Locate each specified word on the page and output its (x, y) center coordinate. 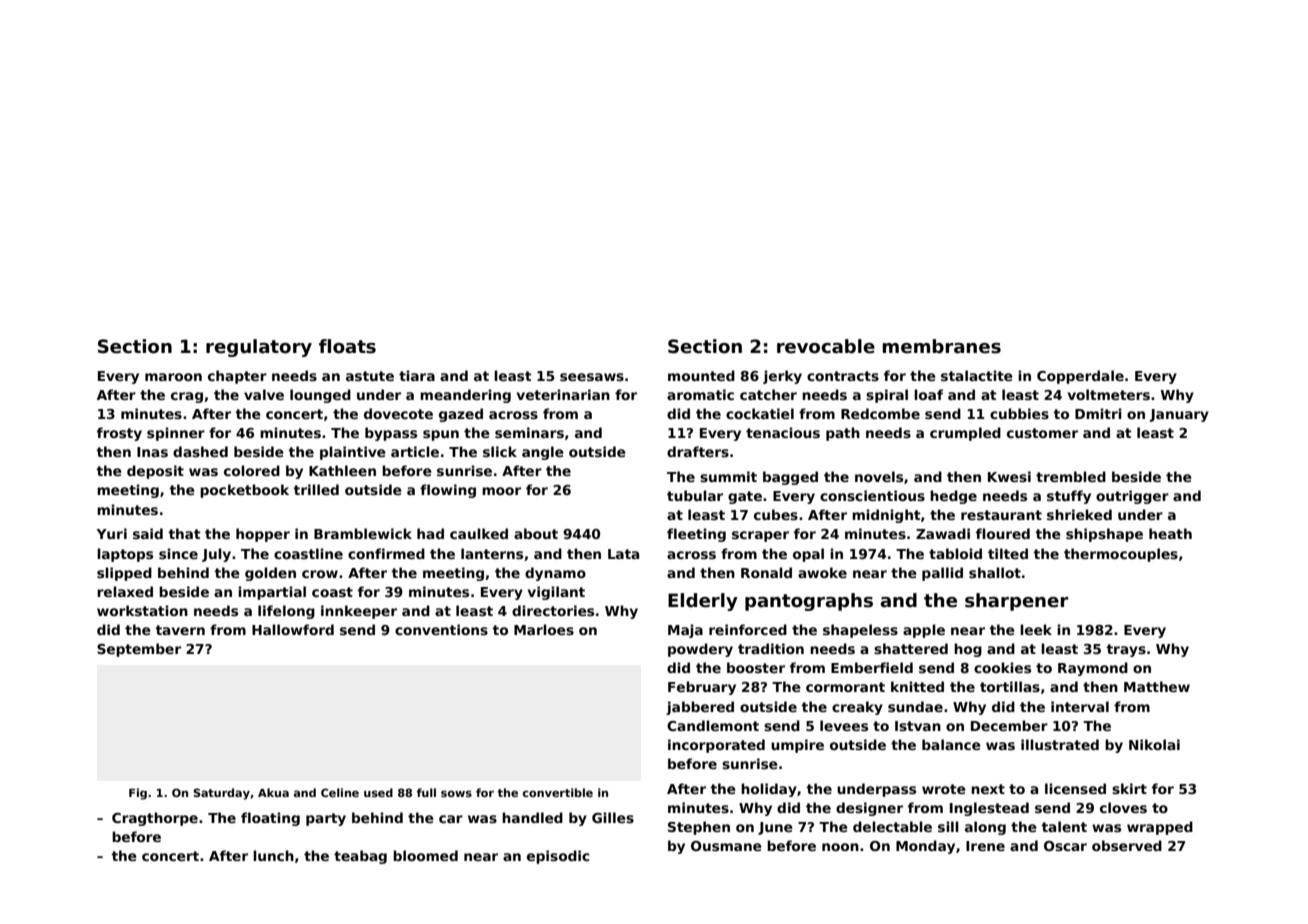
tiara (417, 375)
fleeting (696, 535)
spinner (176, 434)
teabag (360, 857)
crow (320, 574)
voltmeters (1109, 394)
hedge (953, 497)
